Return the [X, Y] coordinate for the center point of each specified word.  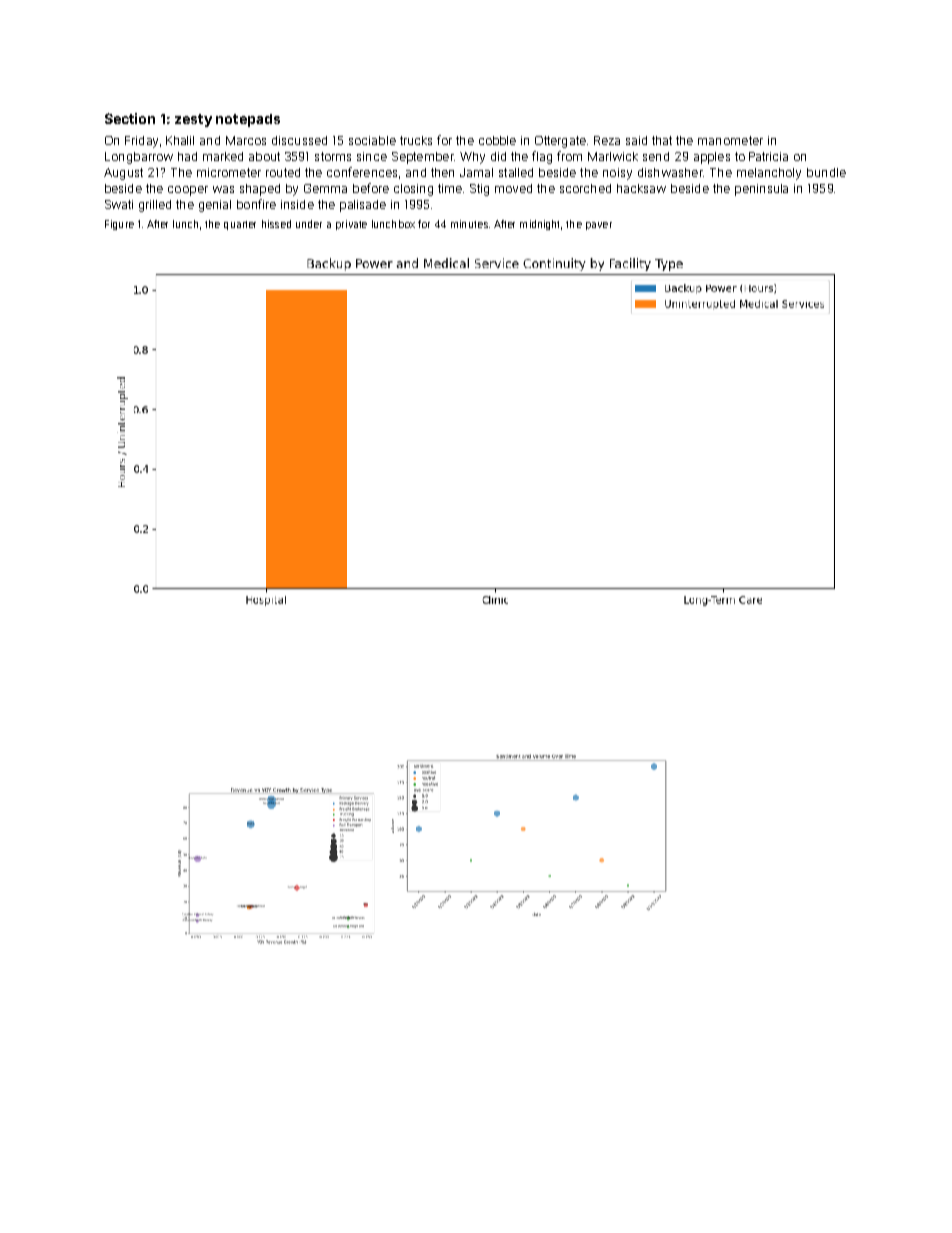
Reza [607, 140]
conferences [362, 172]
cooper [188, 191]
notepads [248, 120]
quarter [240, 225]
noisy [617, 174]
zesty [193, 120]
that [662, 140]
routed [283, 172]
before [371, 188]
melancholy [769, 174]
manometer [730, 140]
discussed [299, 140]
